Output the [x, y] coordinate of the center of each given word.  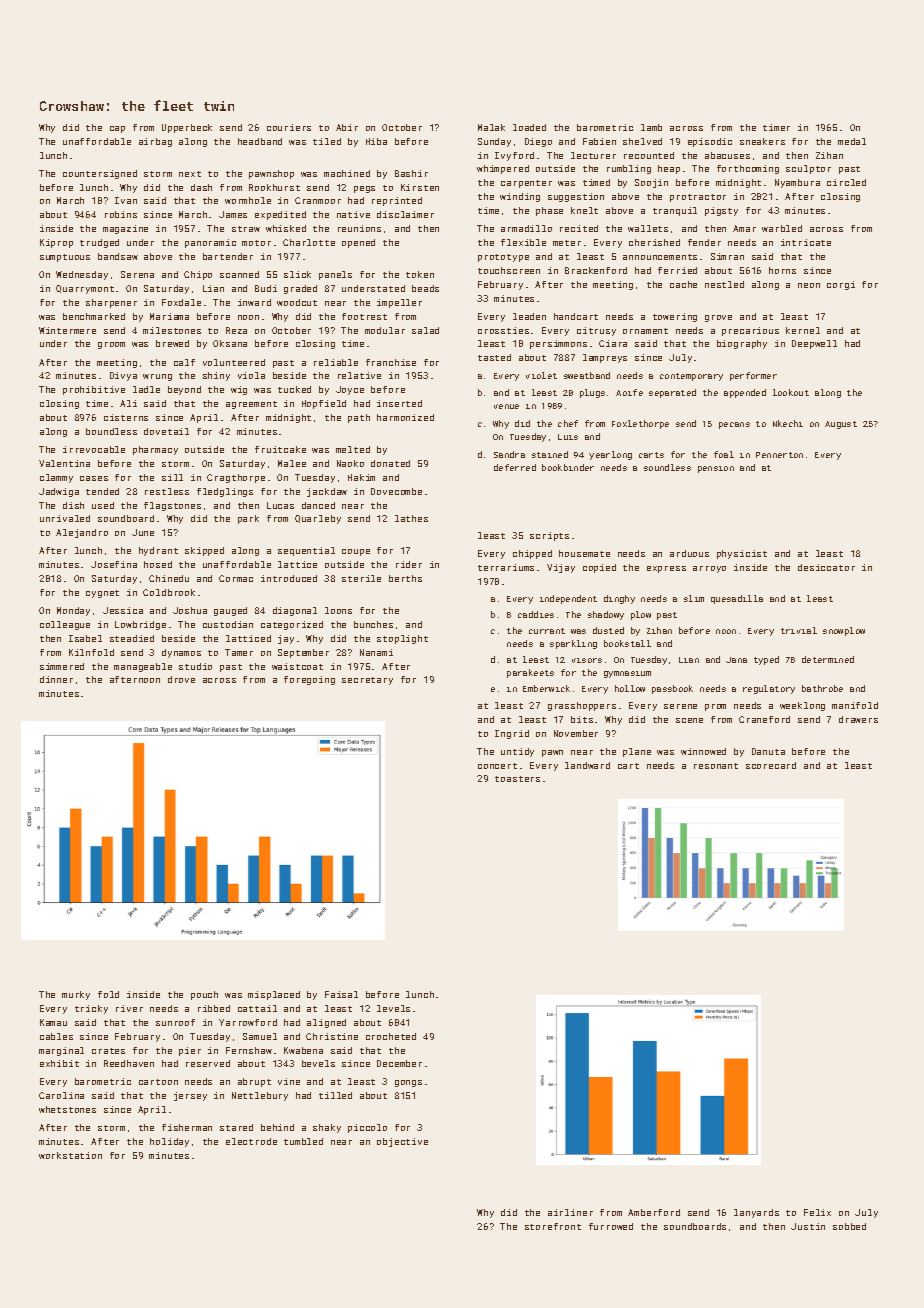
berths [405, 578]
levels [393, 1008]
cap [117, 129]
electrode [251, 1141]
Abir [347, 127]
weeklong [802, 706]
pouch [204, 995]
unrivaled [65, 518]
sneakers [762, 141]
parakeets [530, 673]
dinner [56, 679]
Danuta [768, 751]
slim [694, 598]
